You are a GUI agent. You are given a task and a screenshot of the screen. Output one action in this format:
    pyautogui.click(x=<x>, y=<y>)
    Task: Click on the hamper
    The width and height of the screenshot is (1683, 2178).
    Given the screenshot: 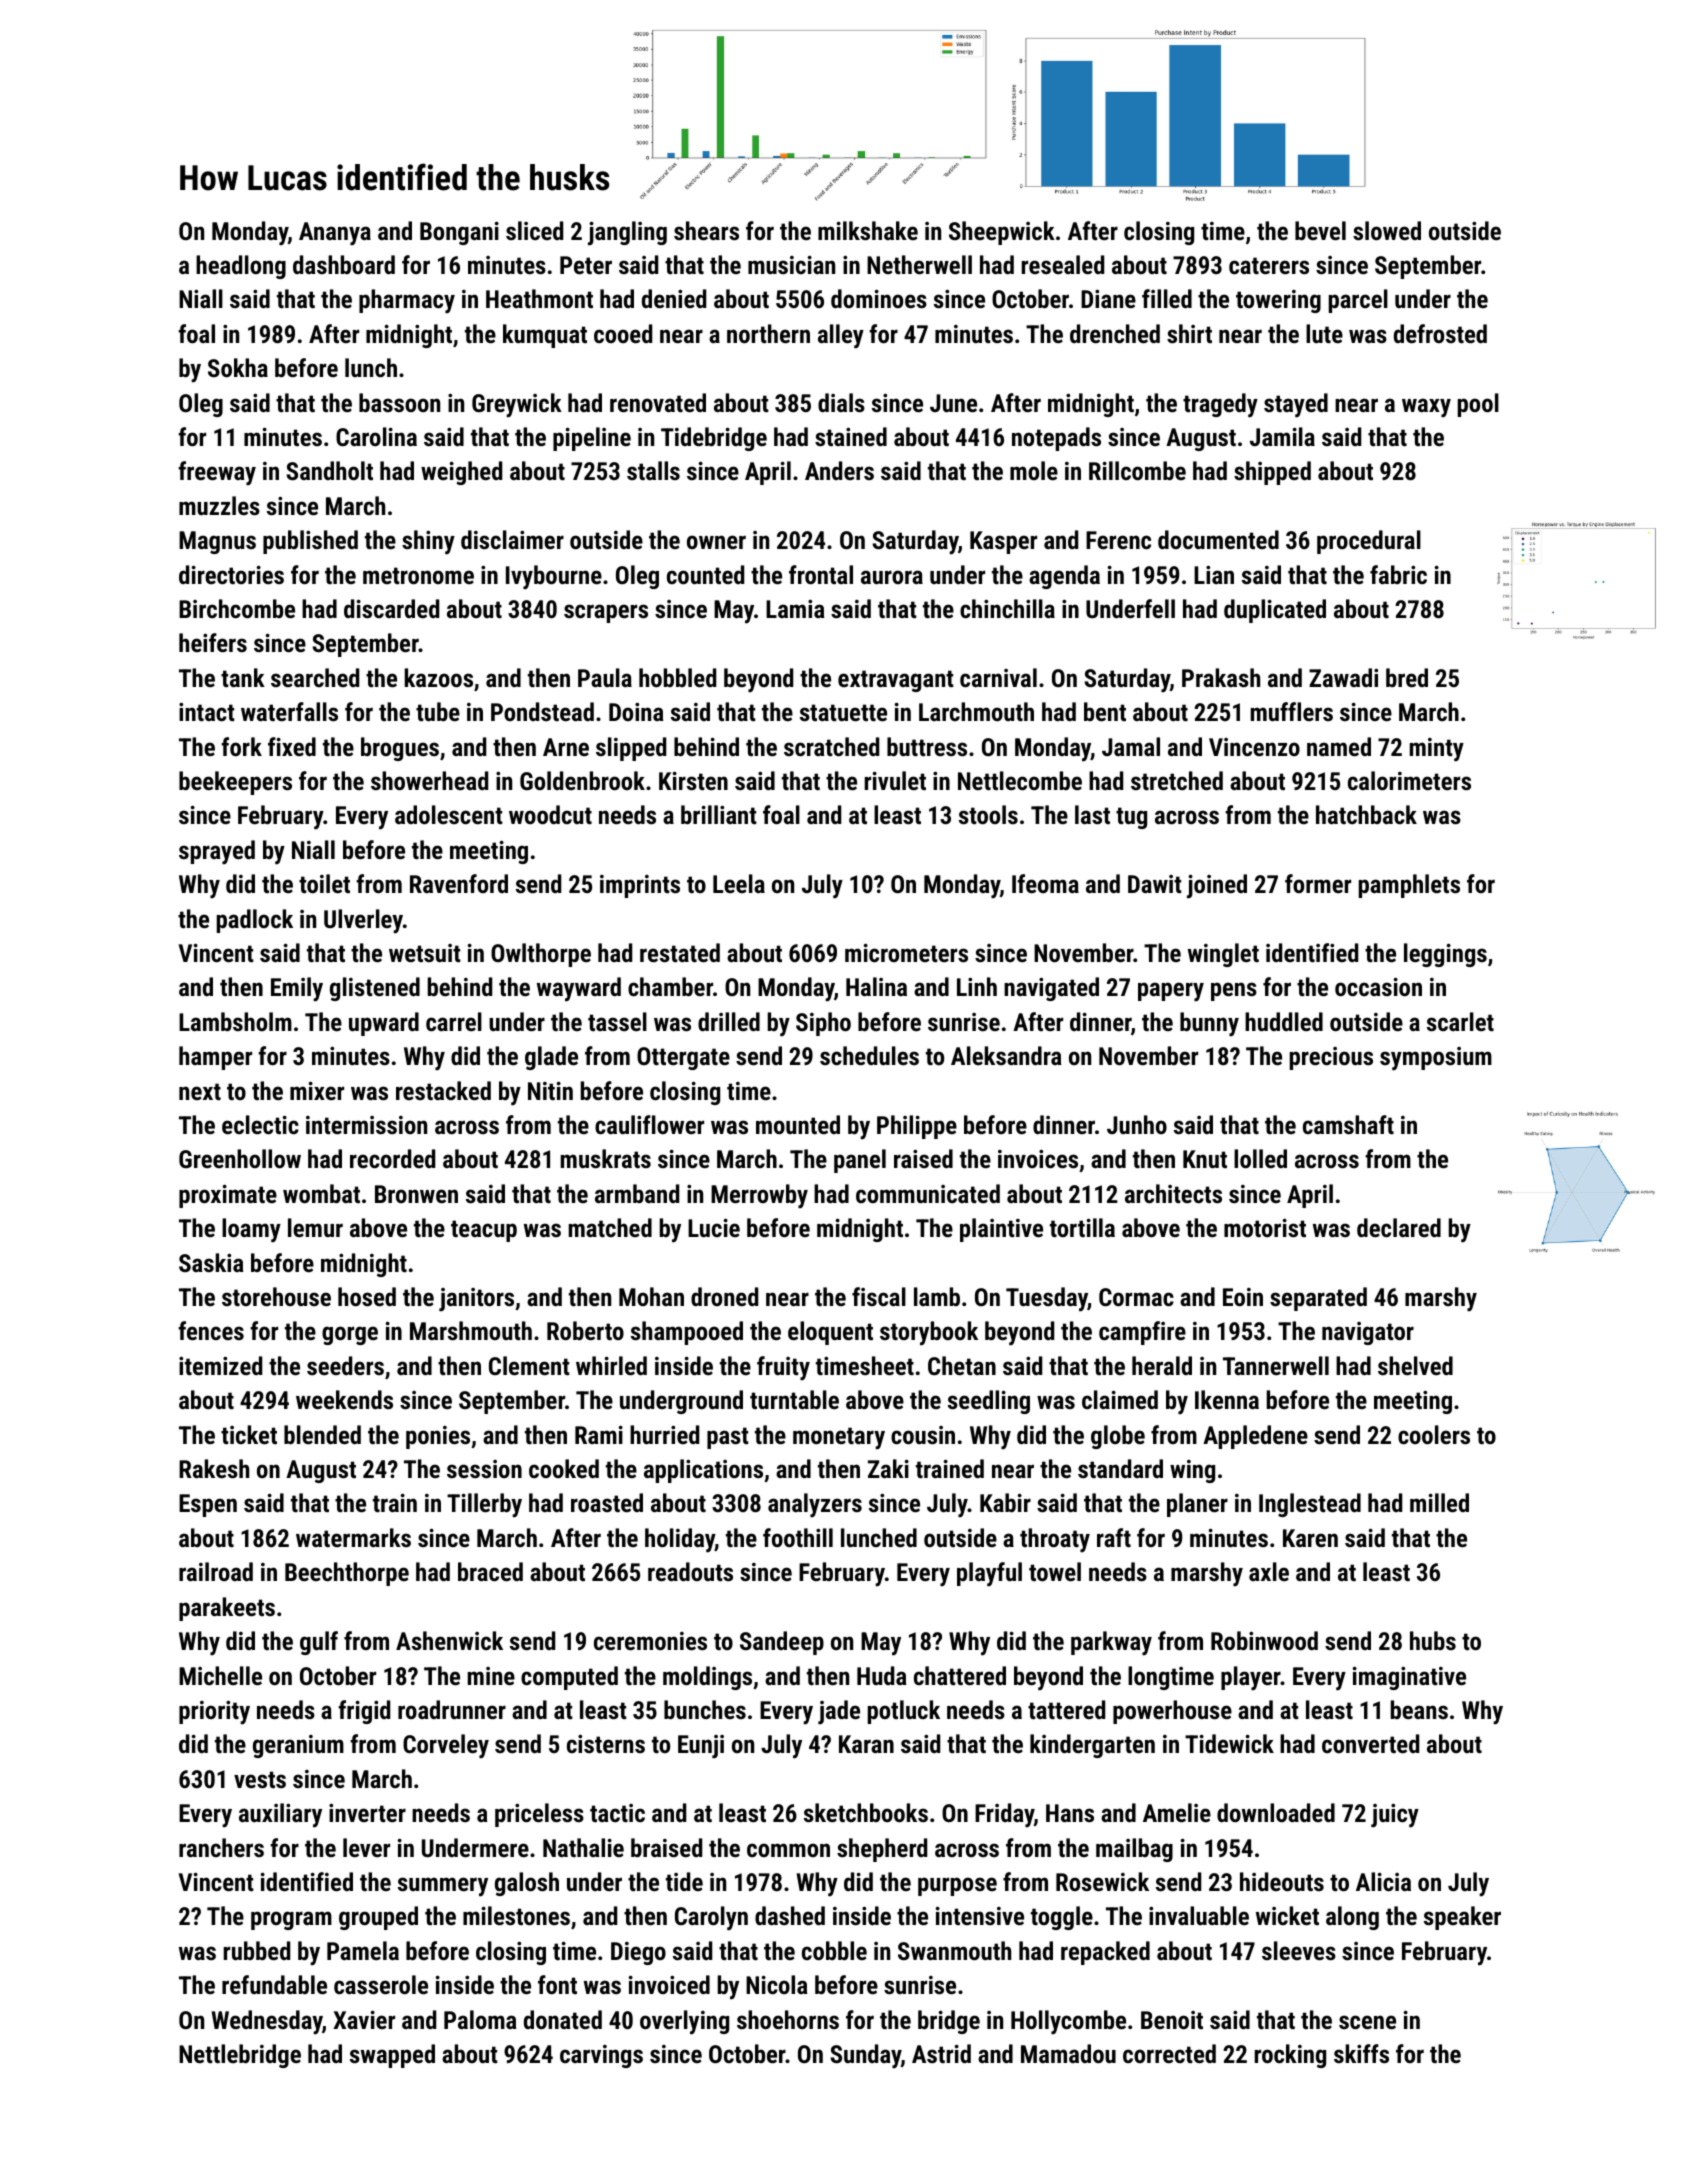 What is the action you would take?
    pyautogui.click(x=215, y=1058)
